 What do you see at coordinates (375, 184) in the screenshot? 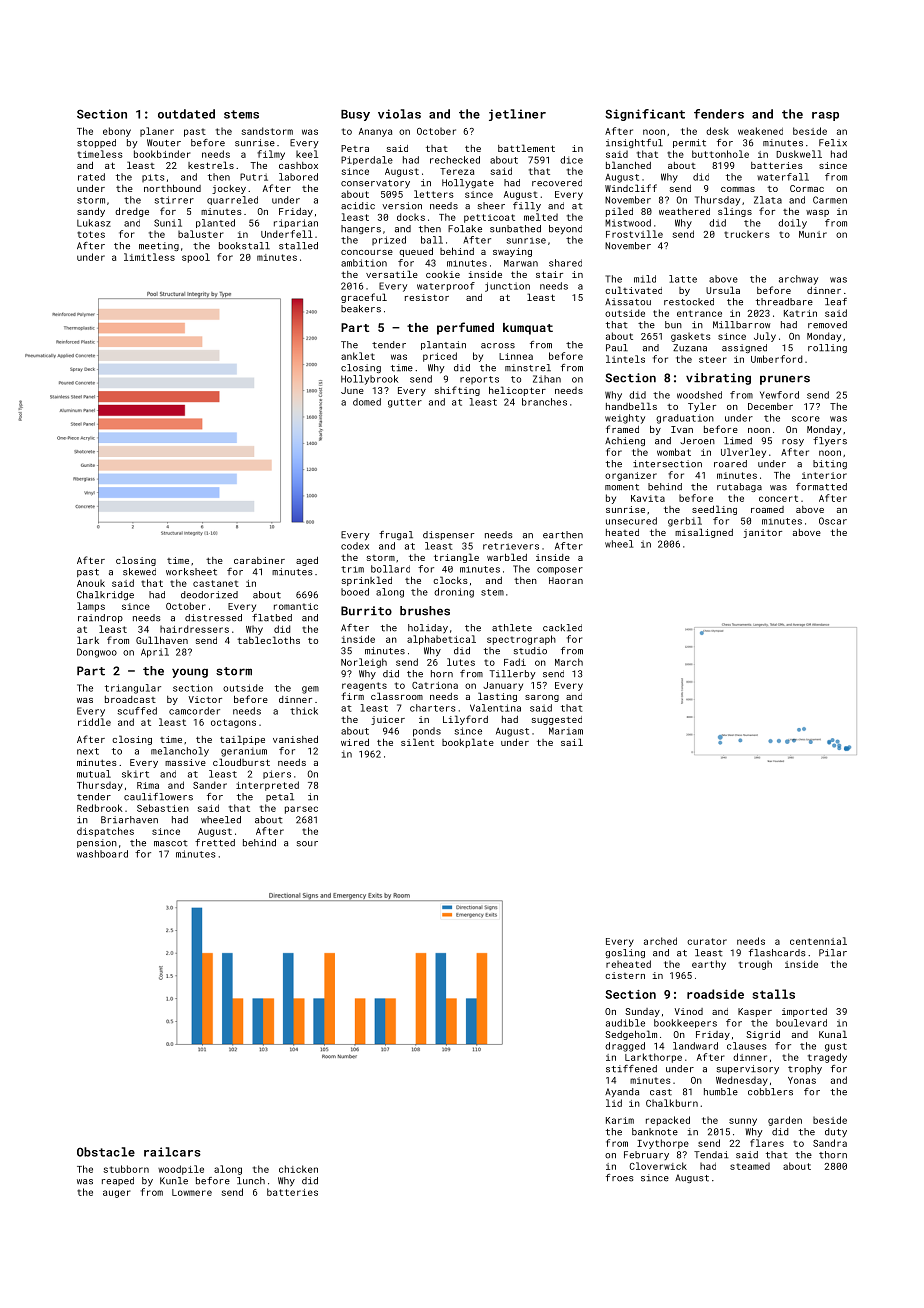
I see `conservatory` at bounding box center [375, 184].
